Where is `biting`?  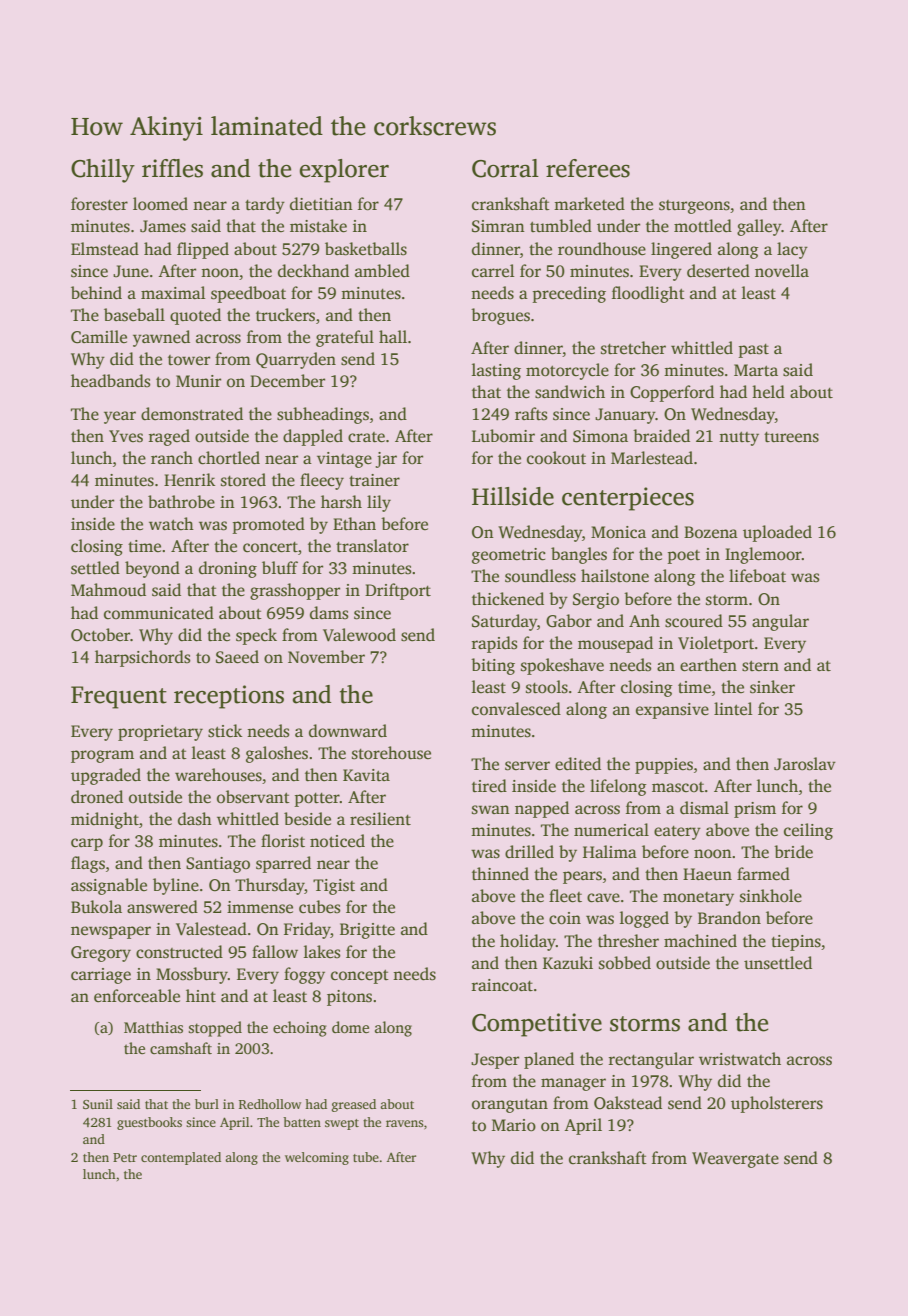
biting is located at coordinates (493, 666).
